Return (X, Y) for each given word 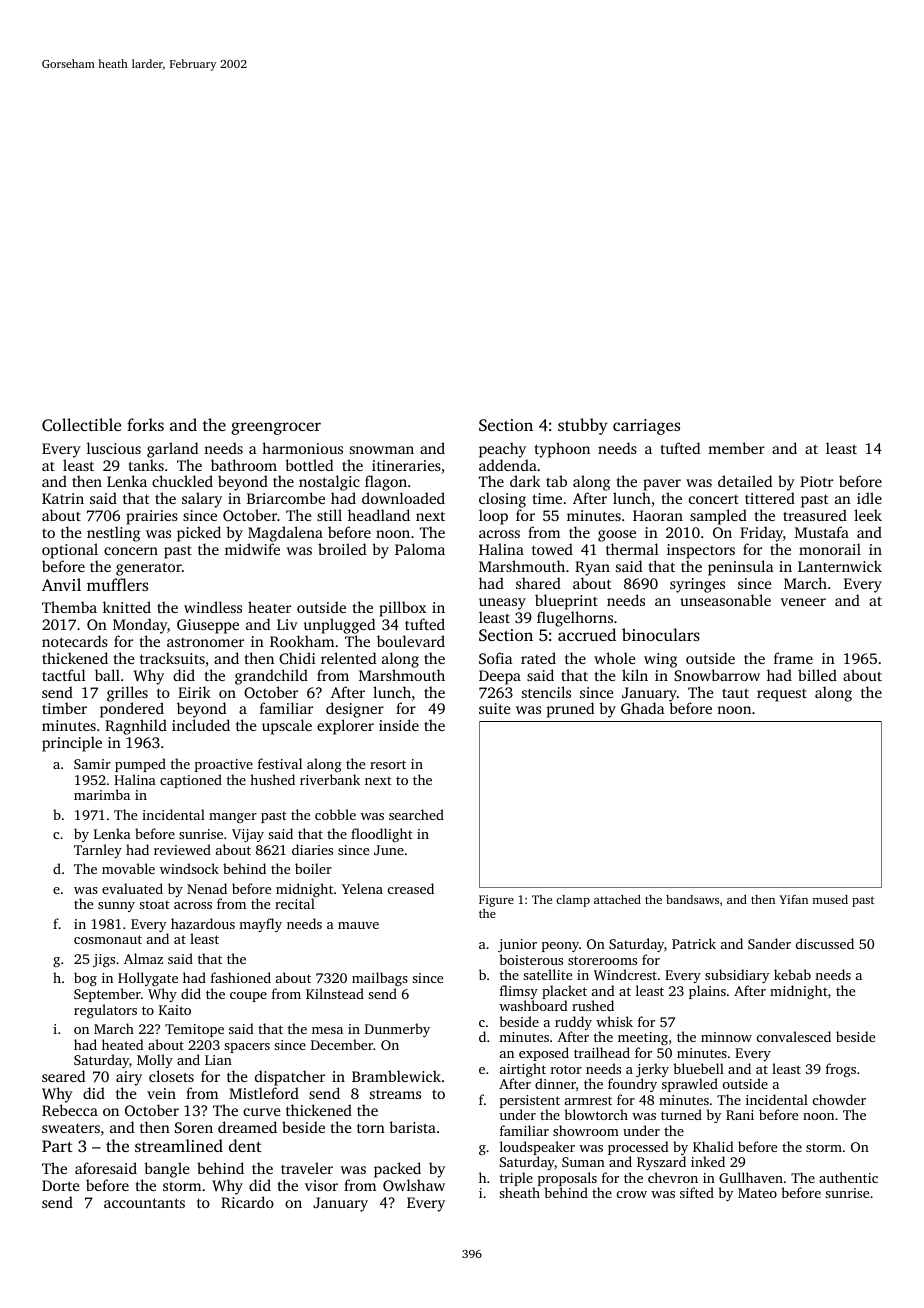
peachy (502, 450)
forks (145, 424)
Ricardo (247, 1202)
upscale (287, 727)
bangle (167, 1170)
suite (495, 708)
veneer (803, 602)
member (736, 448)
